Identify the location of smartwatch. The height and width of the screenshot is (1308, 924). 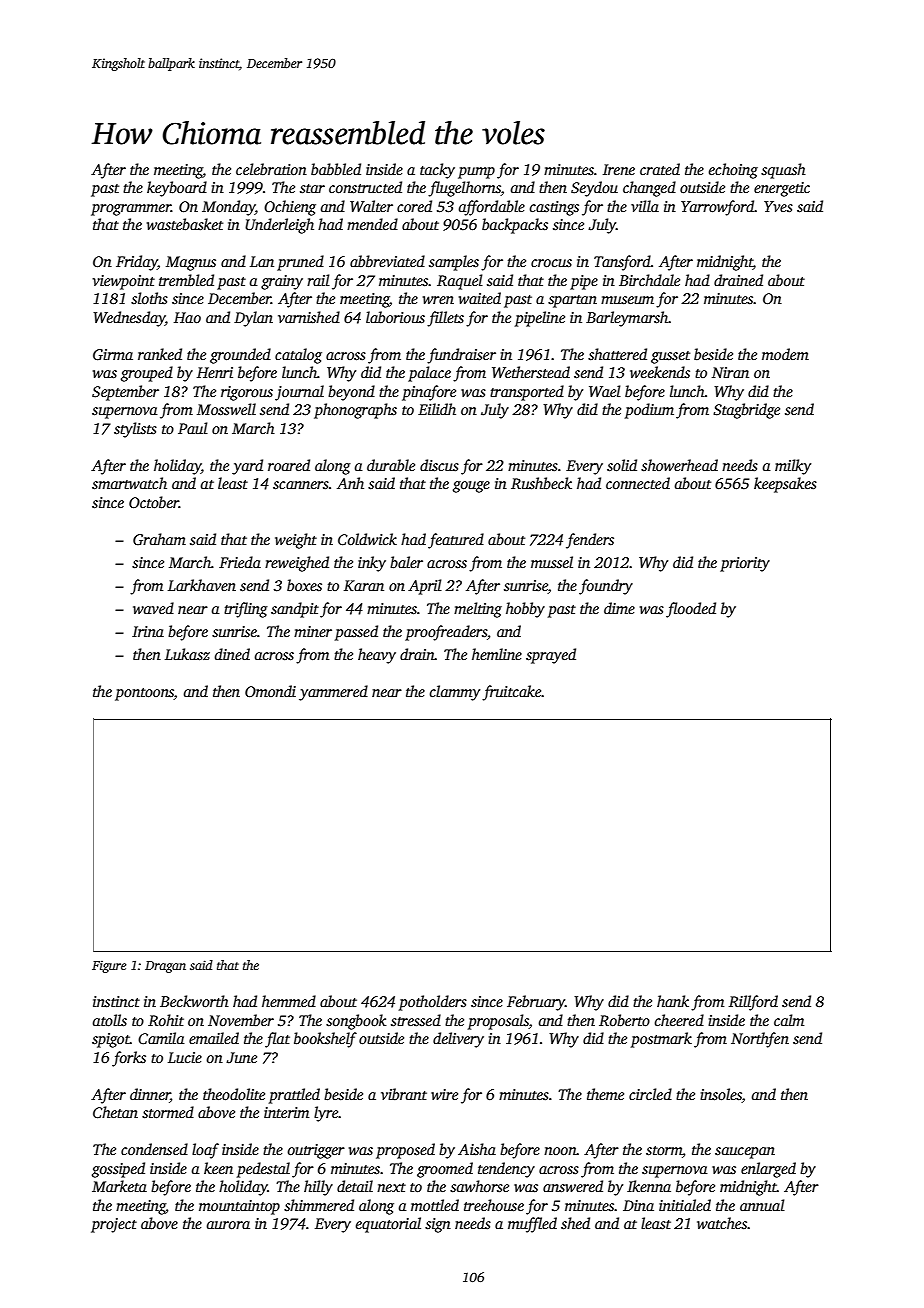
(129, 483).
